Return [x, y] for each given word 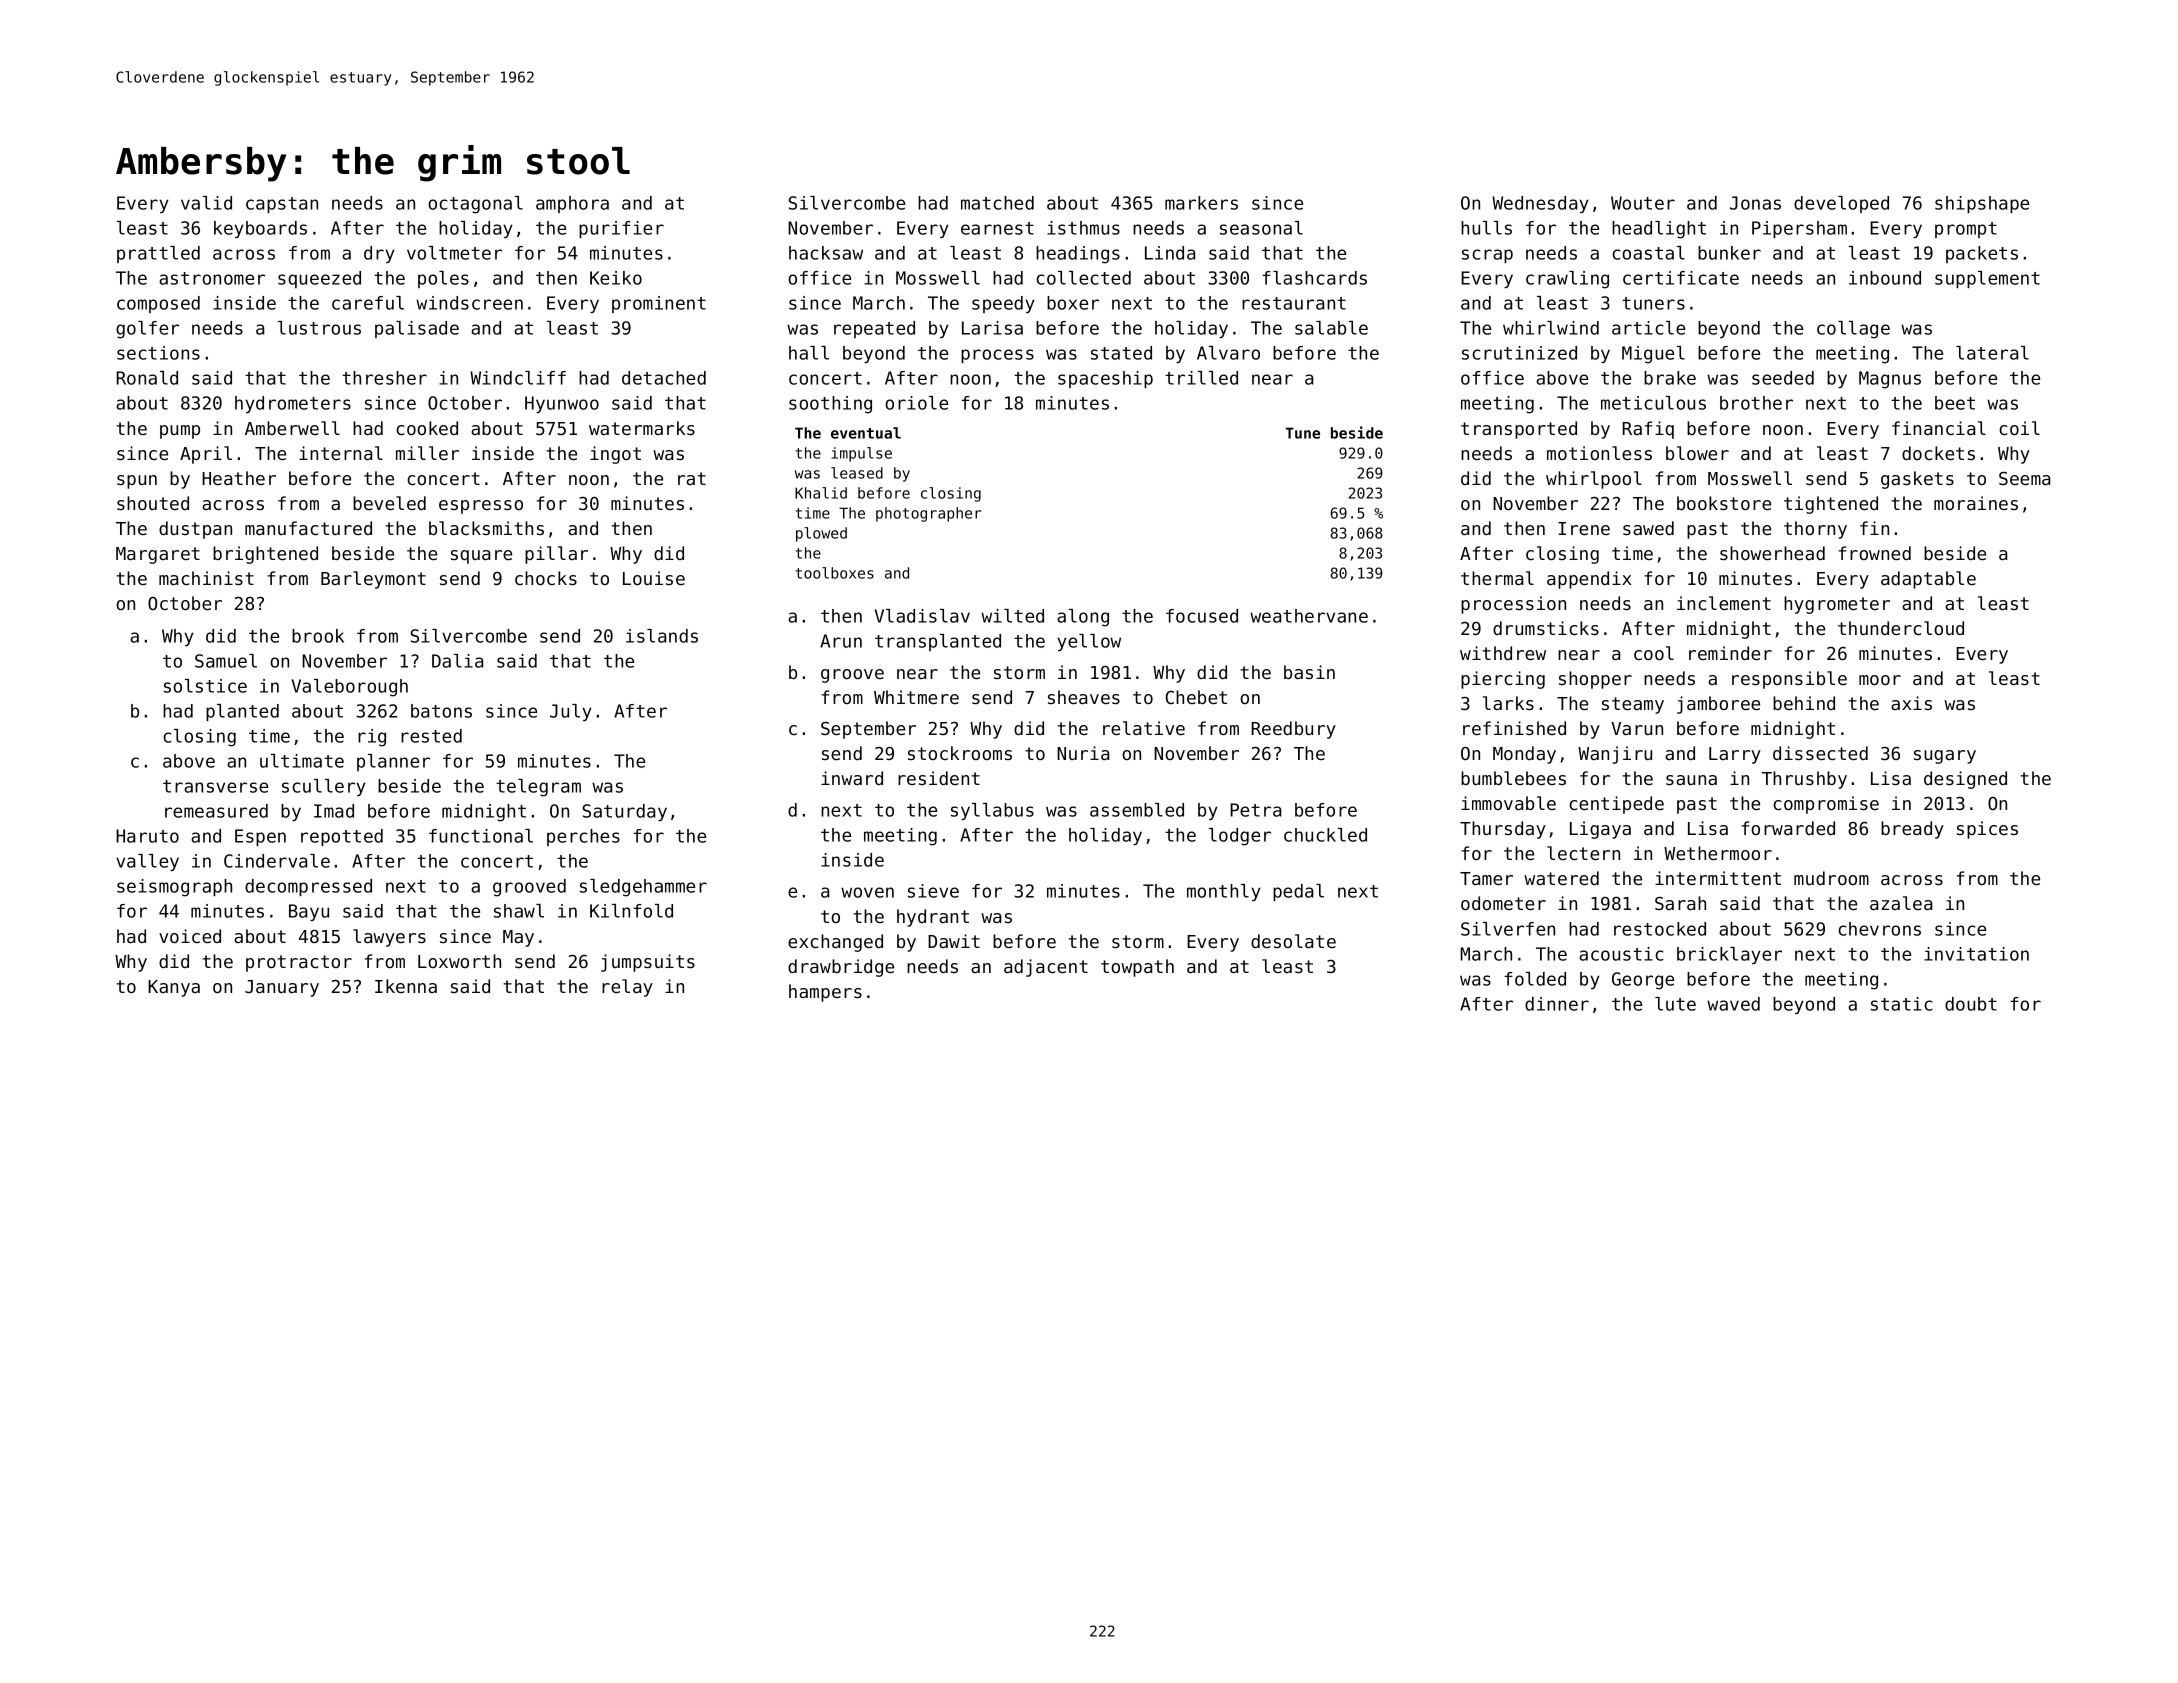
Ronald [147, 378]
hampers [825, 993]
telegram [538, 788]
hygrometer [1837, 605]
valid [206, 203]
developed [1841, 204]
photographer [929, 514]
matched [997, 203]
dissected [1820, 753]
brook [318, 636]
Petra [1255, 810]
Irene [1584, 528]
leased [857, 473]
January [282, 988]
